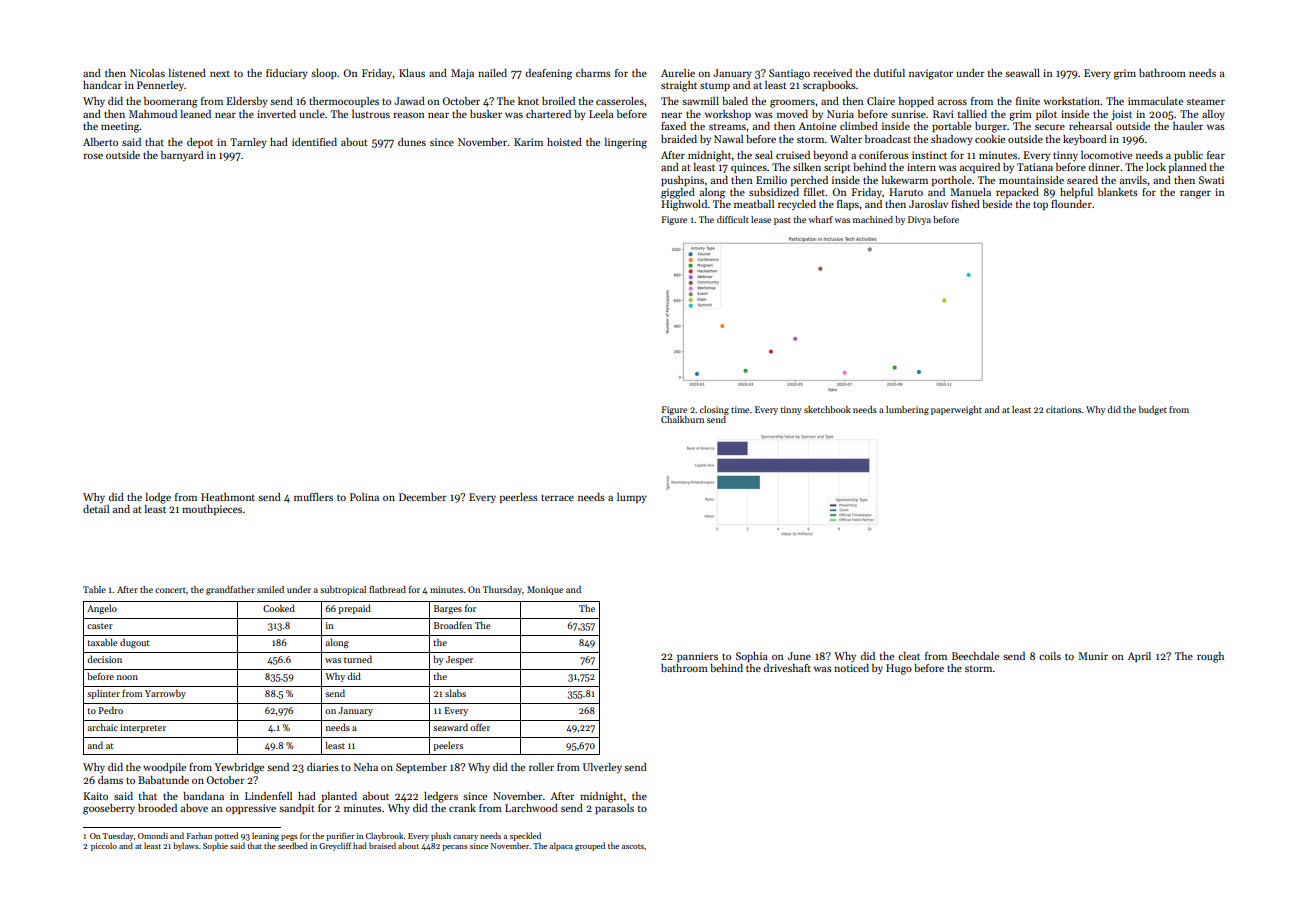  What do you see at coordinates (975, 656) in the page?
I see `Beechdale` at bounding box center [975, 656].
